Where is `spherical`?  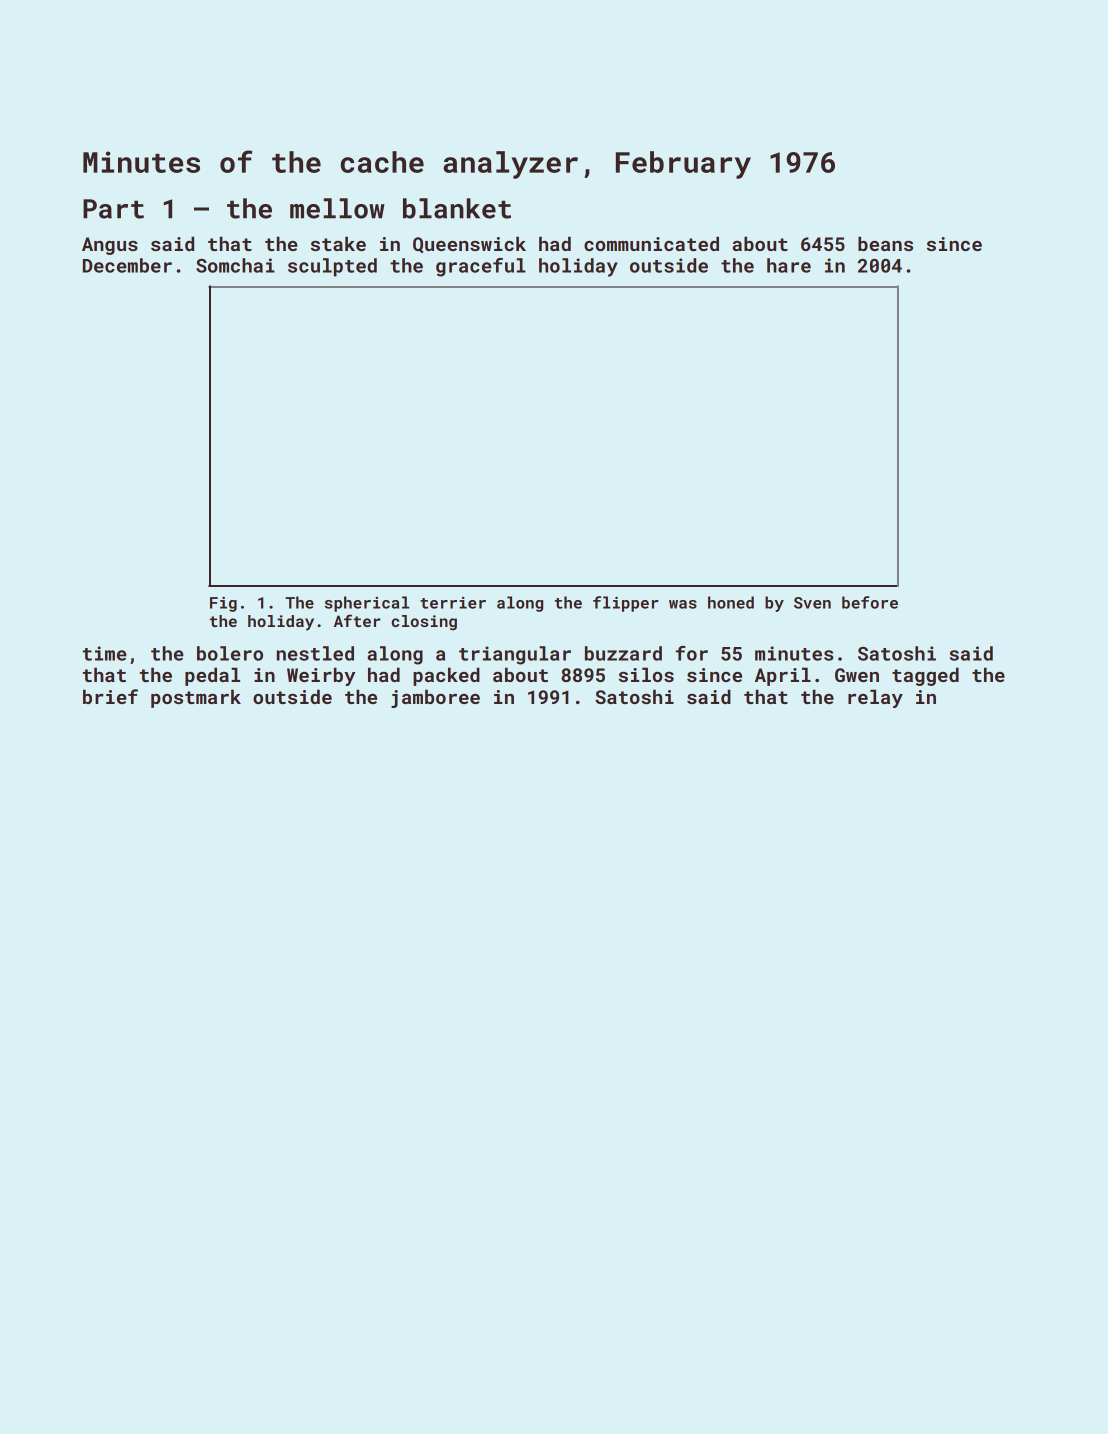 spherical is located at coordinates (367, 604).
